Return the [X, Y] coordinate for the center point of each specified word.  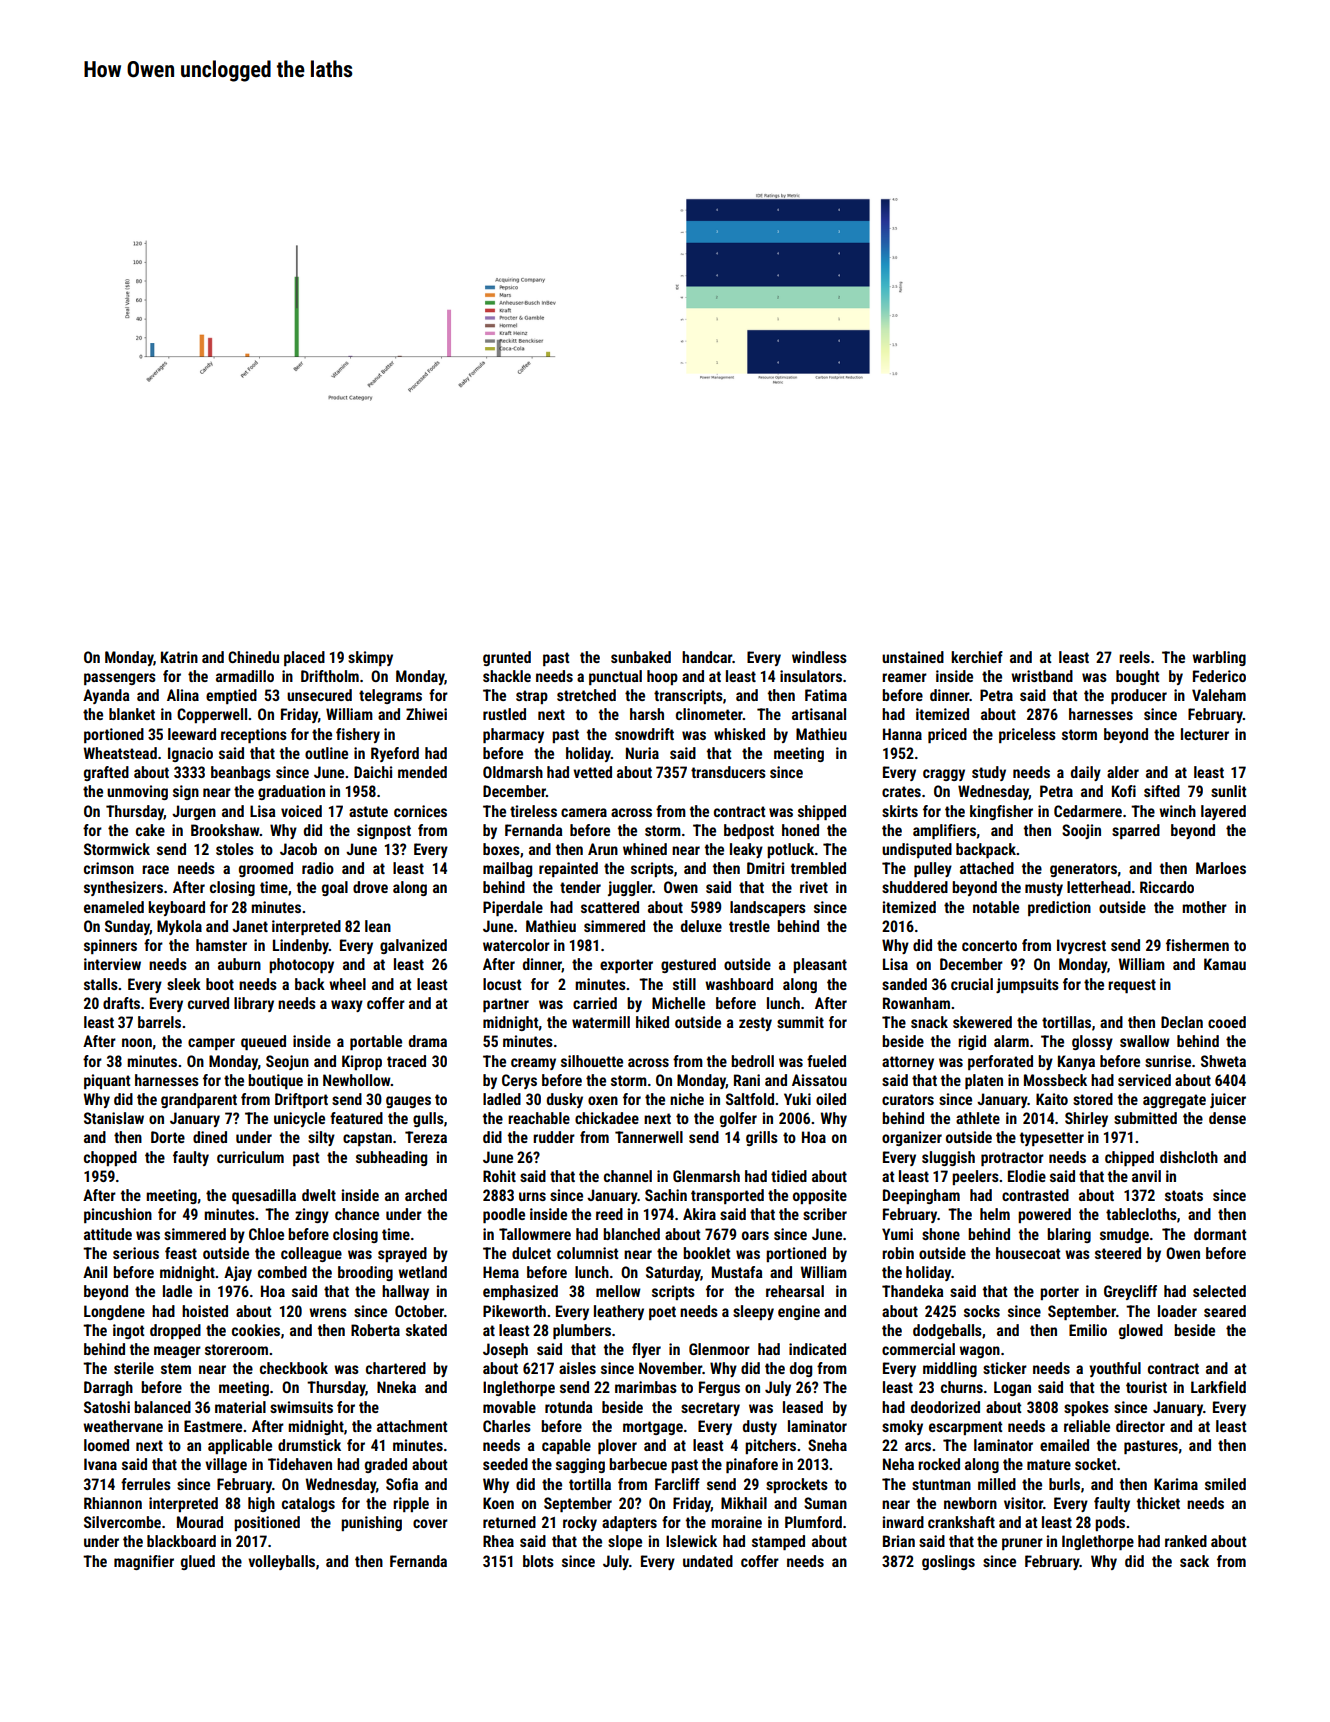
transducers [728, 772]
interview [112, 964]
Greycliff [1130, 1292]
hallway [405, 1292]
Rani [747, 1080]
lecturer [1205, 734]
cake [150, 830]
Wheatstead [120, 753]
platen [984, 1081]
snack [929, 1022]
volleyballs [281, 1562]
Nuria [642, 753]
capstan [367, 1139]
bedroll [752, 1061]
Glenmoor [719, 1349]
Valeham [1219, 695]
